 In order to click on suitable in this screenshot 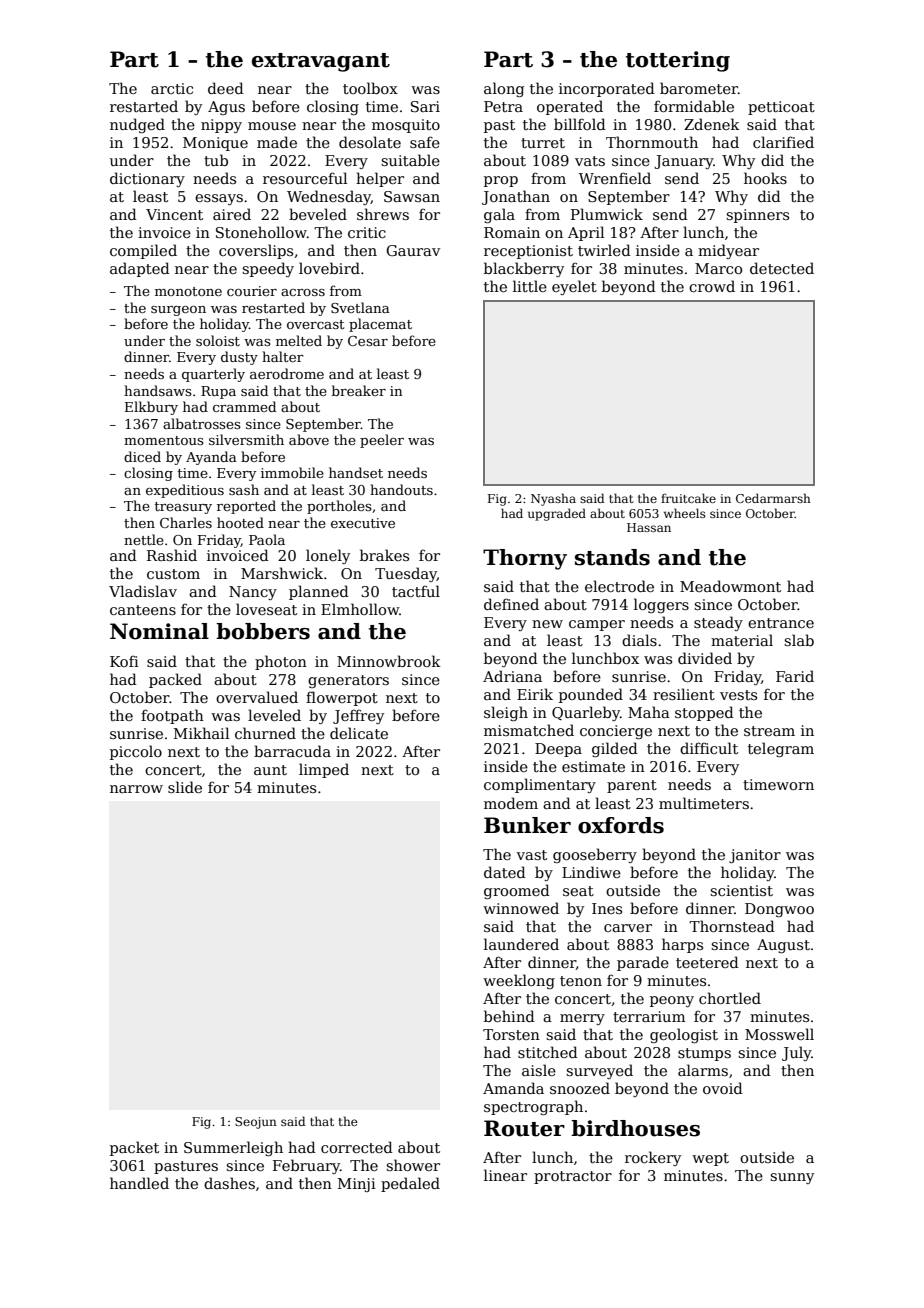, I will do `click(410, 160)`.
